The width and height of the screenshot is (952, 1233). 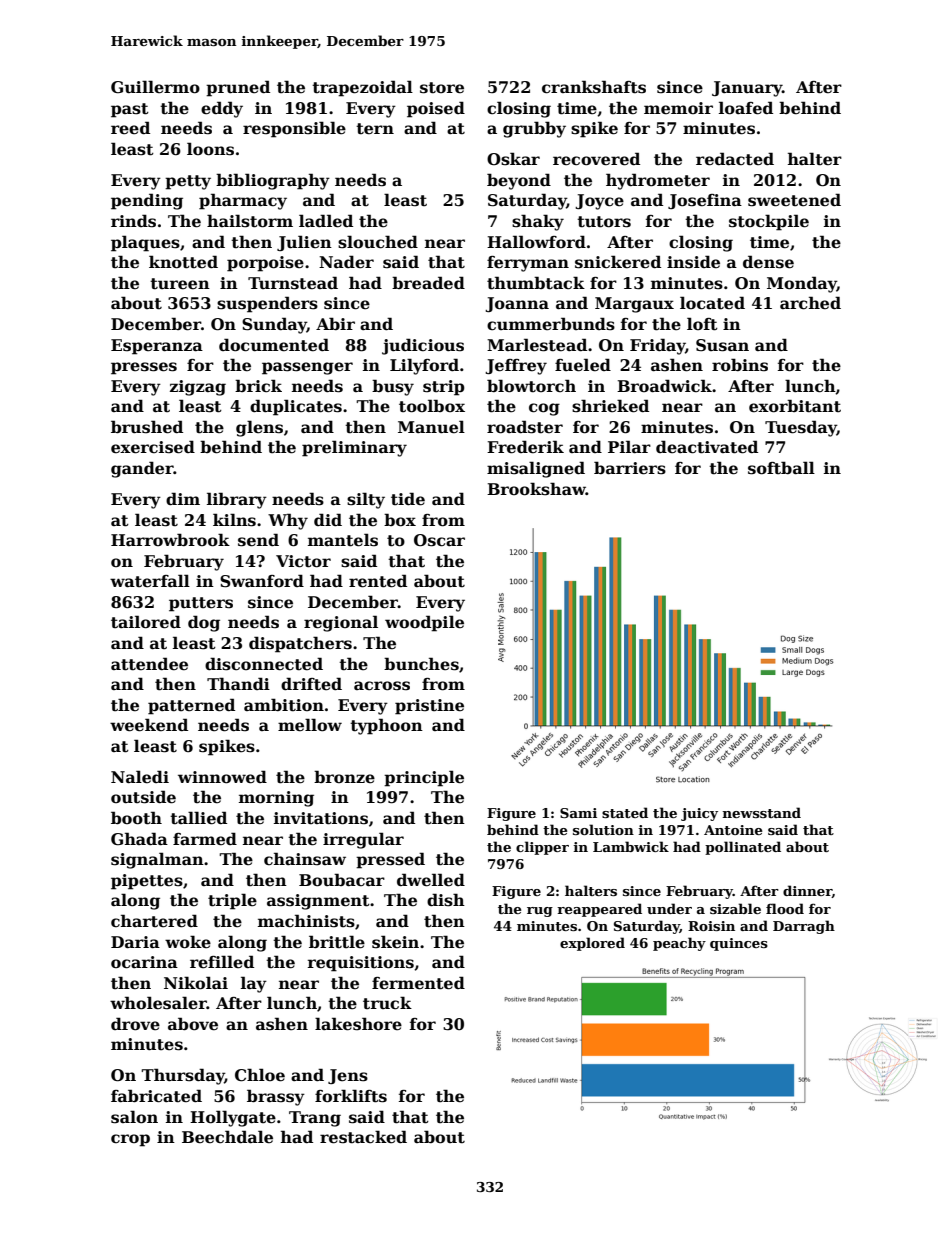 I want to click on Thandi, so click(x=238, y=683).
